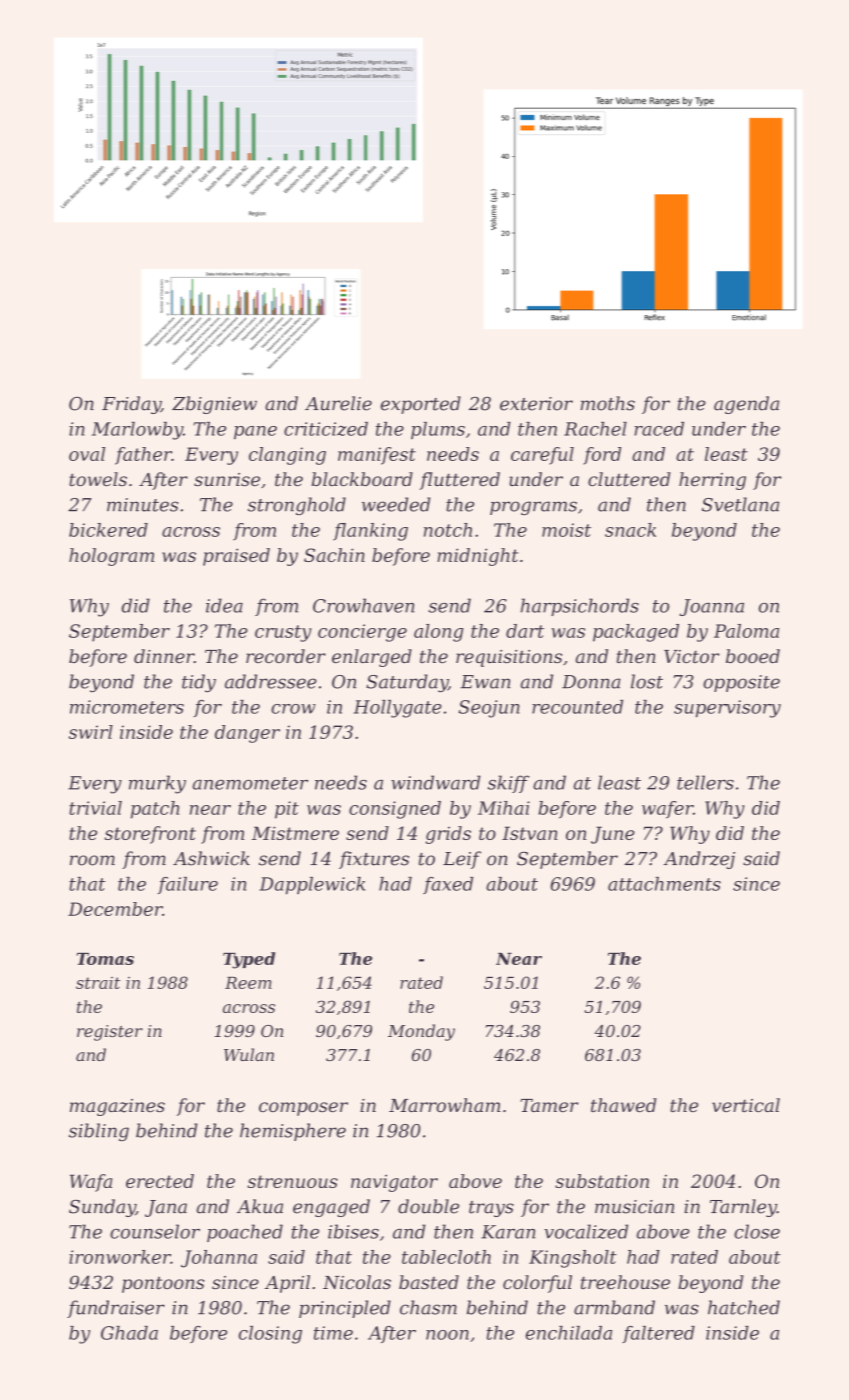 The height and width of the page is (1400, 849). I want to click on flanking, so click(370, 532).
